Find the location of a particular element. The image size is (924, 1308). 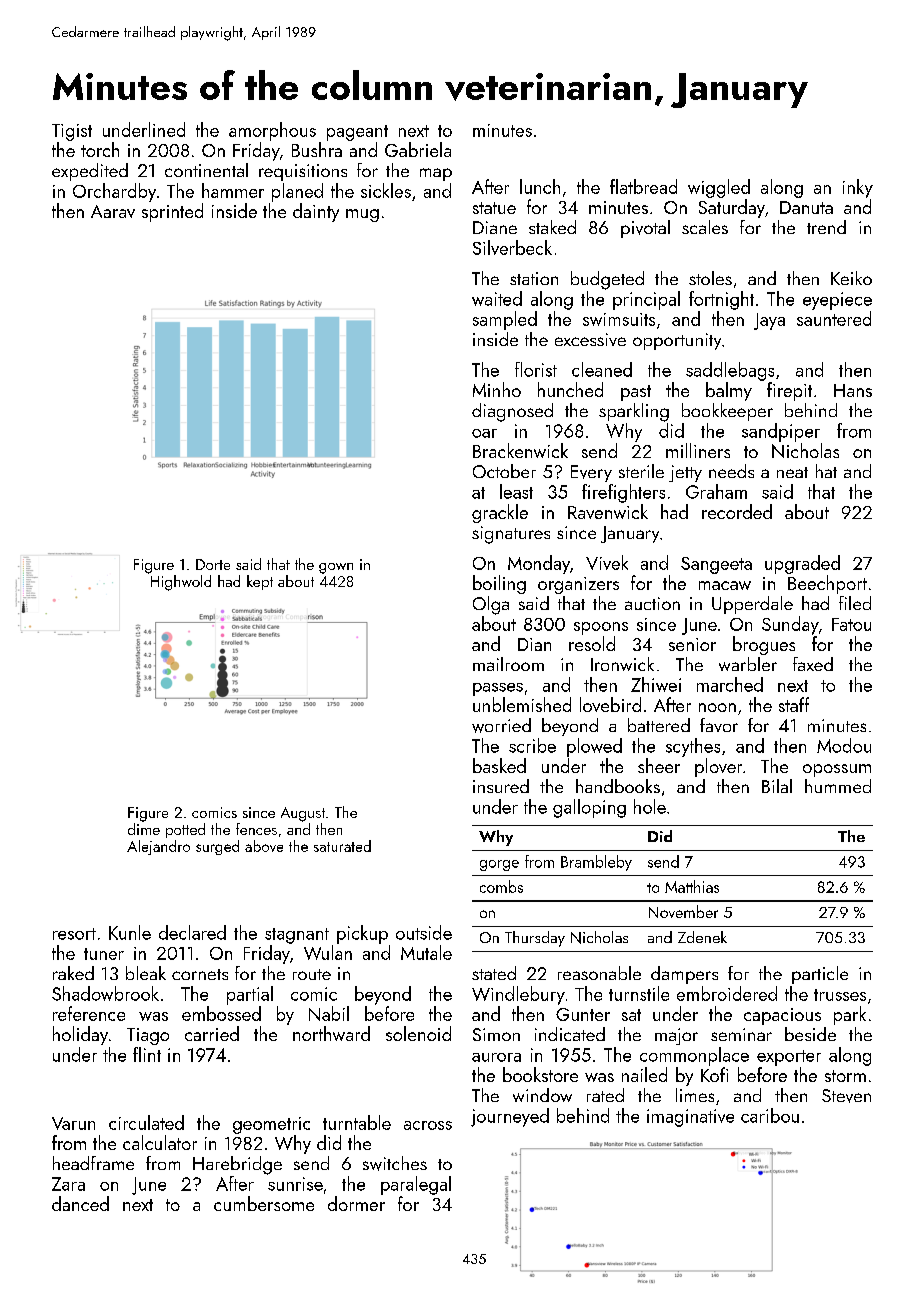

flatbread is located at coordinates (643, 186).
